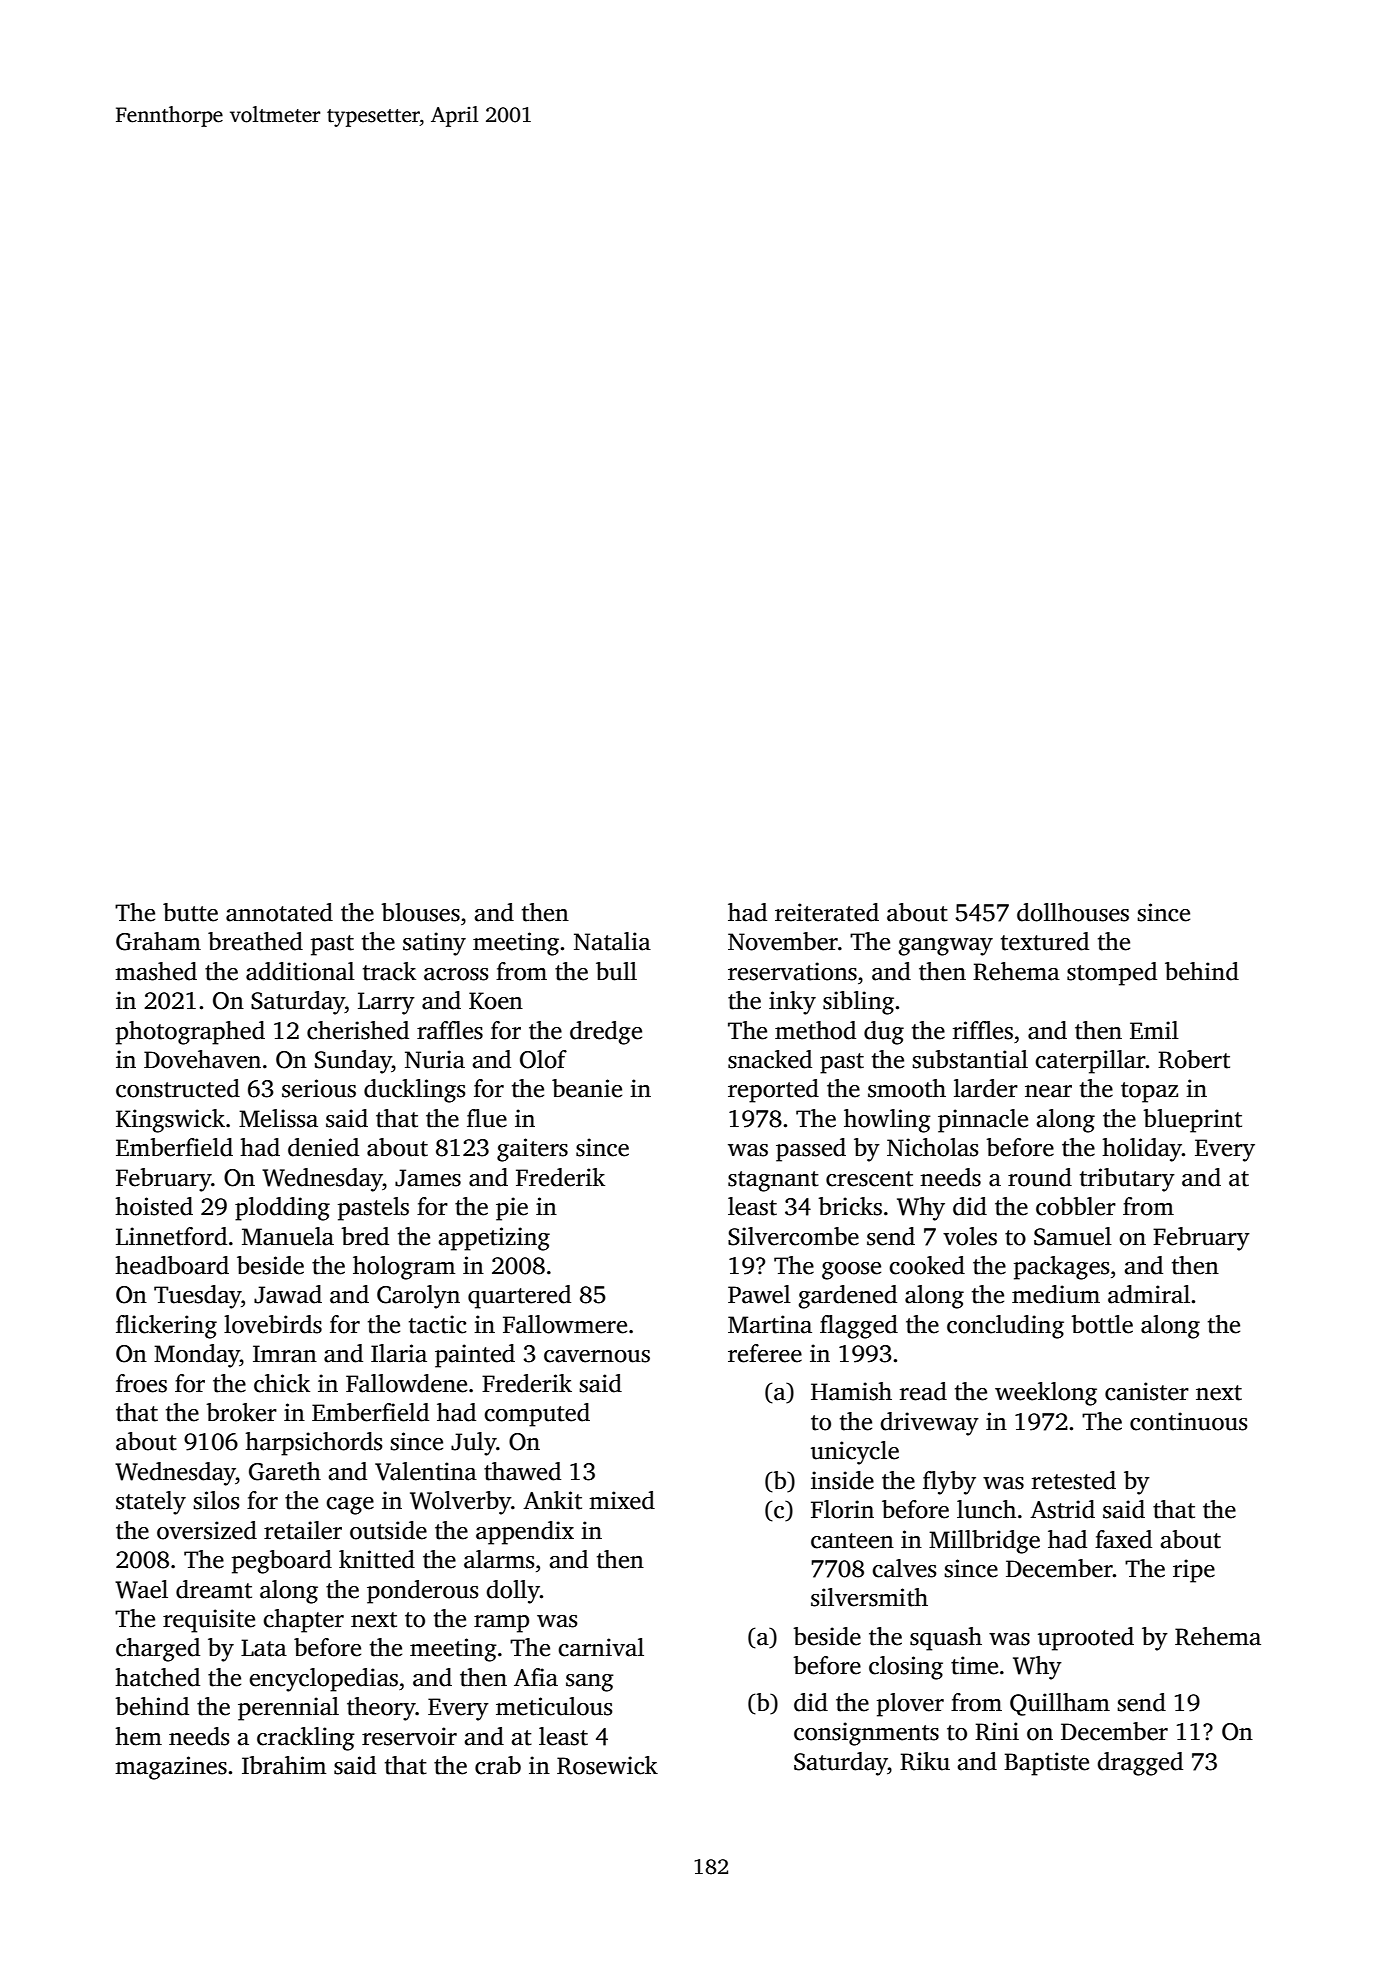 The image size is (1386, 1969). I want to click on driveway, so click(929, 1424).
